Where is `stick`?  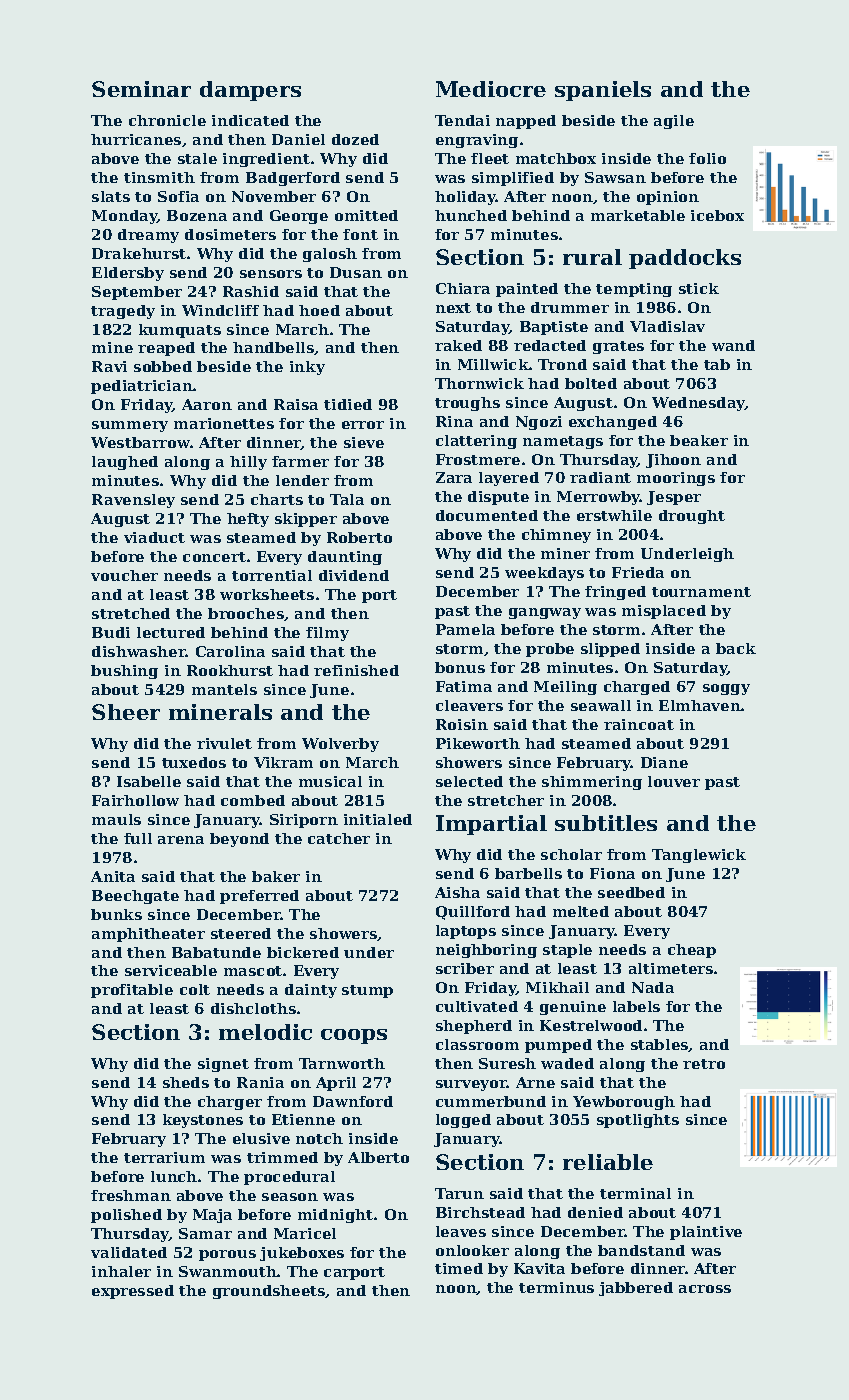 stick is located at coordinates (699, 288).
